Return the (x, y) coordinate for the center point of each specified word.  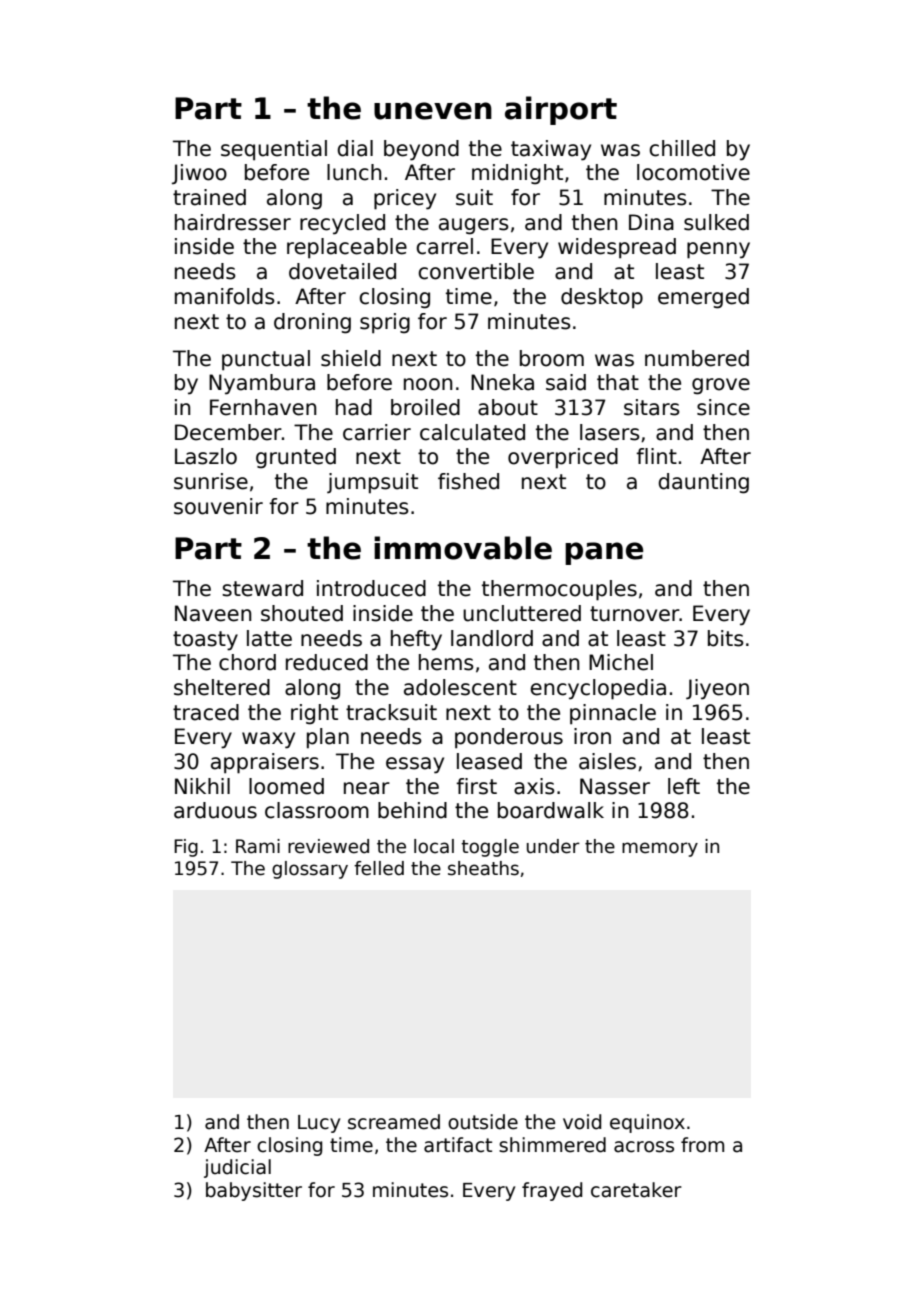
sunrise (211, 481)
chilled (682, 148)
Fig (186, 848)
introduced (371, 588)
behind (412, 810)
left (684, 786)
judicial (237, 1168)
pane (604, 553)
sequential (274, 150)
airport (561, 110)
